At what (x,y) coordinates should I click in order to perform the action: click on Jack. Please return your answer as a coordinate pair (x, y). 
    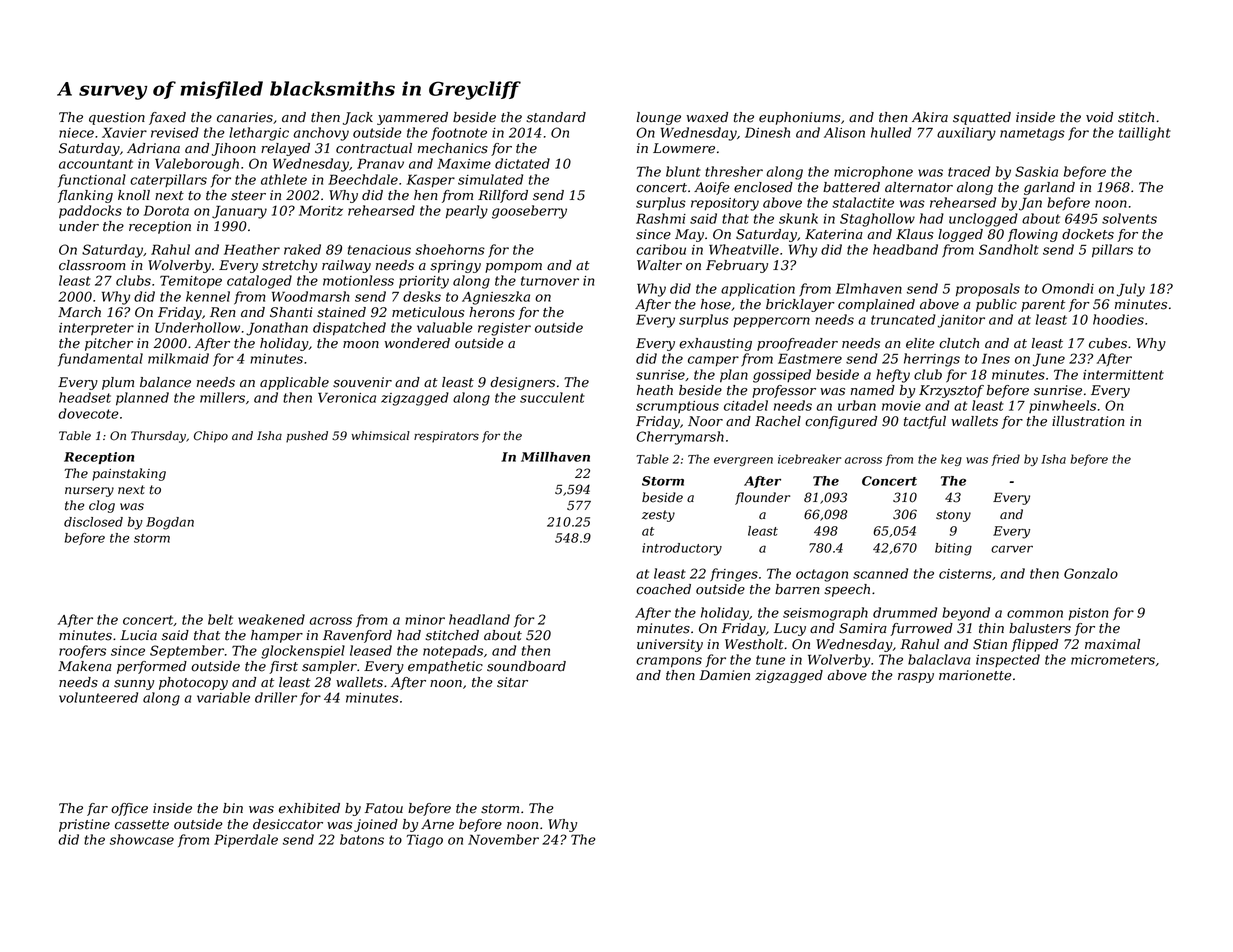
    Looking at the image, I should click on (358, 118).
